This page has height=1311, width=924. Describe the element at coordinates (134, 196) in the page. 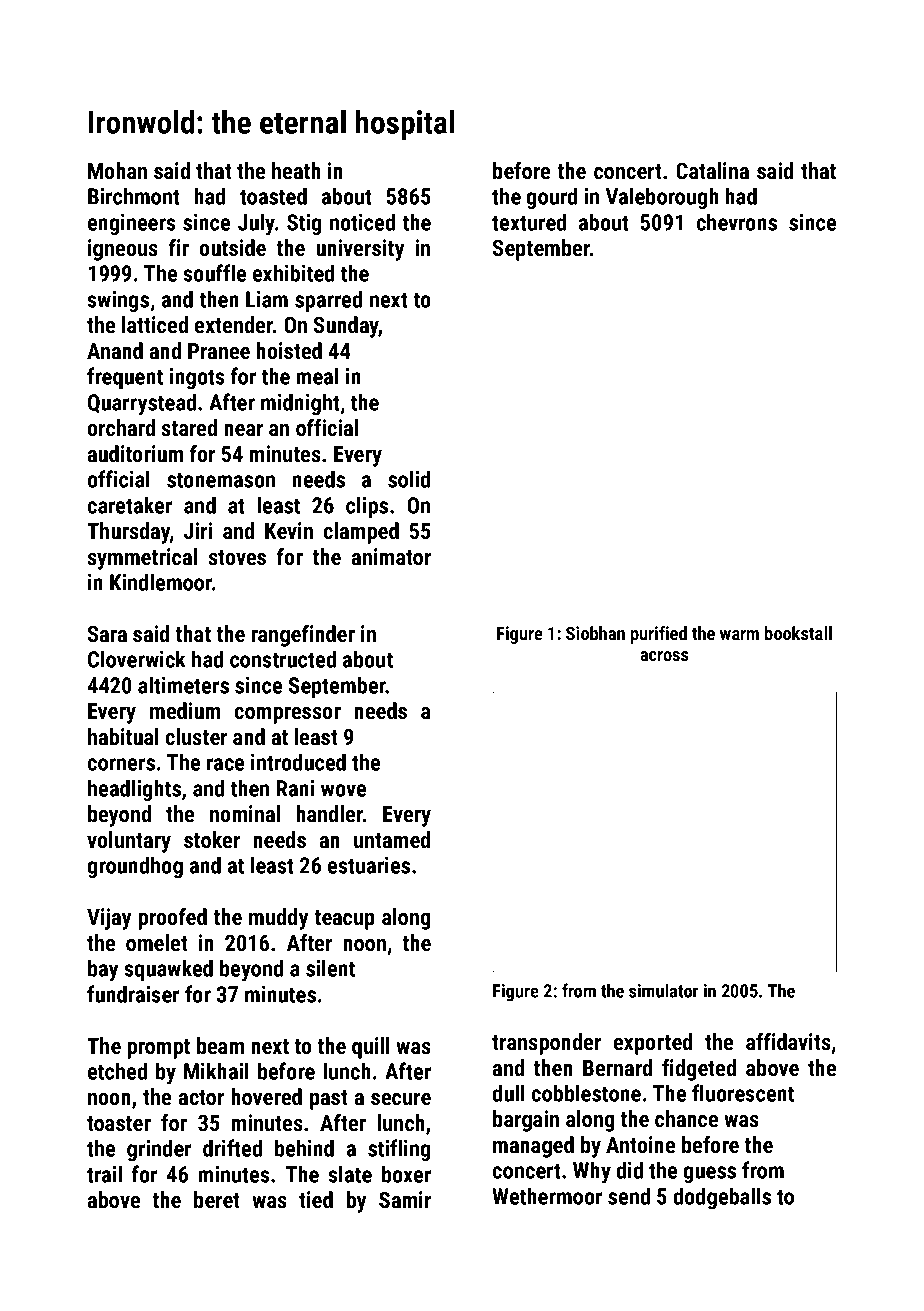

I see `Birchmont` at that location.
